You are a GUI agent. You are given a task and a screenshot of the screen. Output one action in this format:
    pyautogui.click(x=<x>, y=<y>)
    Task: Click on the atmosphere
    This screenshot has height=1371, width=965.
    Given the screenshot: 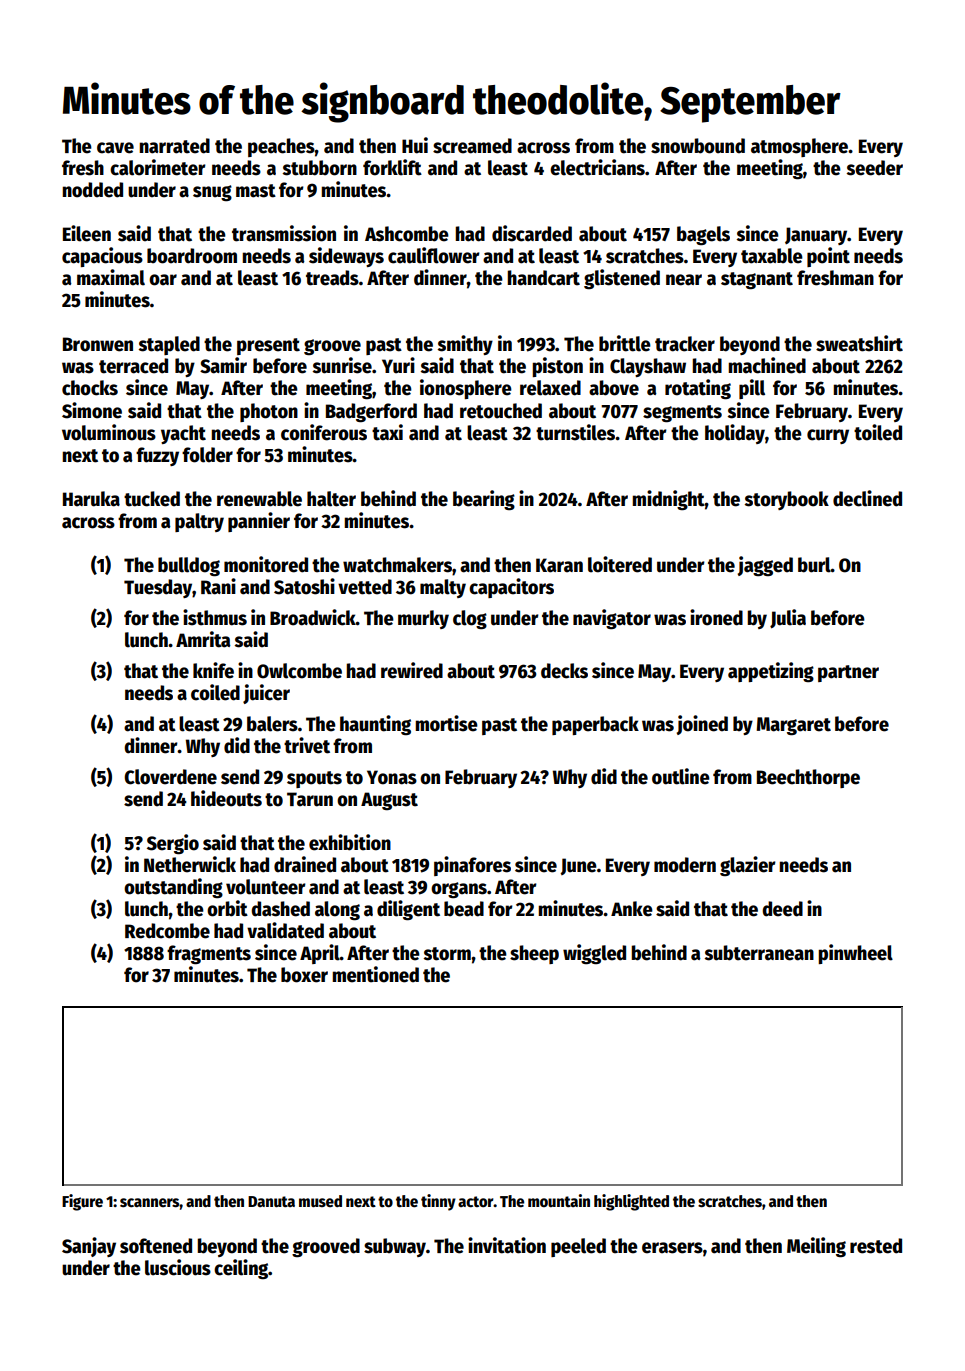 What is the action you would take?
    pyautogui.click(x=800, y=147)
